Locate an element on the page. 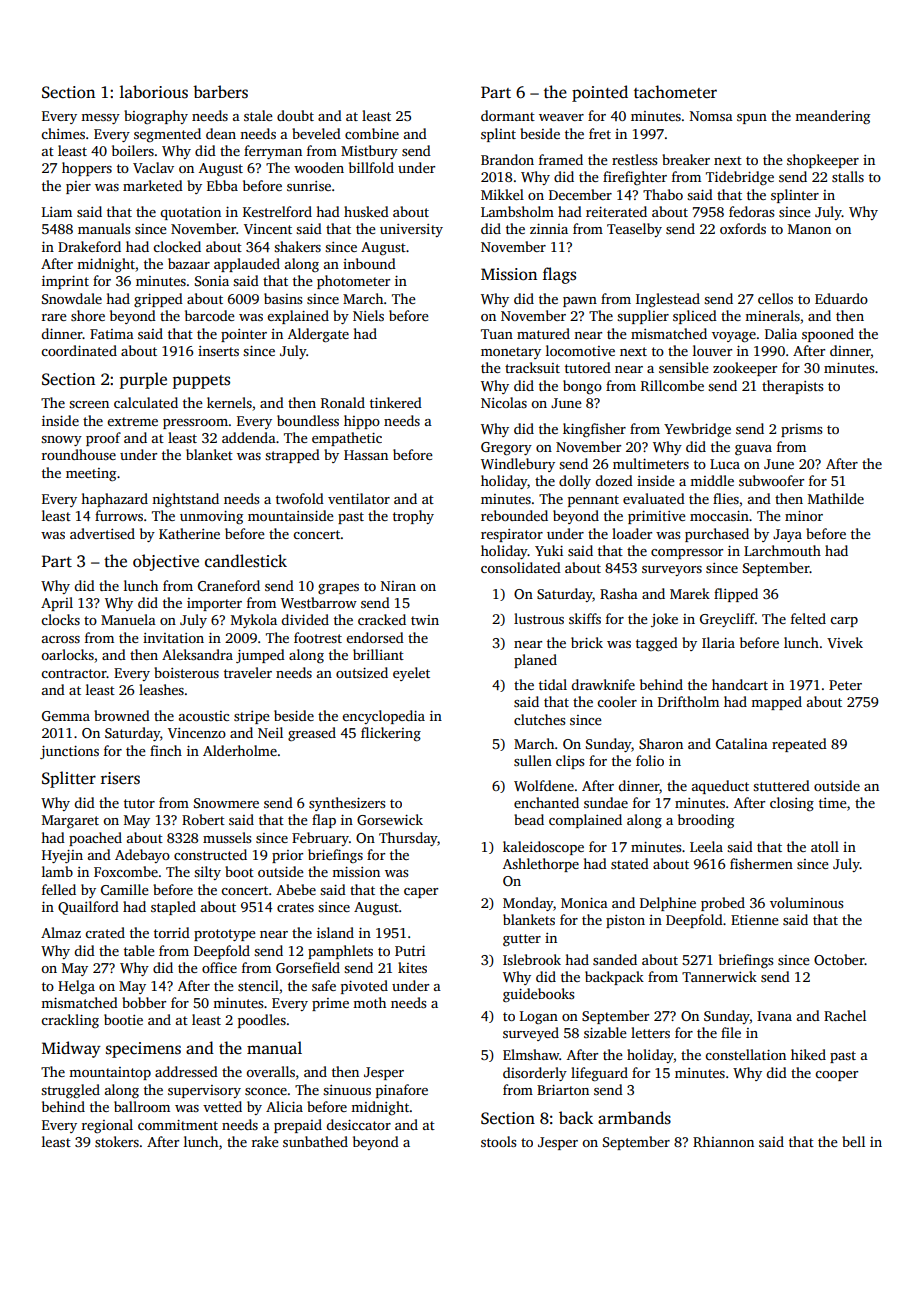 The width and height of the image is (924, 1308). letters is located at coordinates (650, 1032).
